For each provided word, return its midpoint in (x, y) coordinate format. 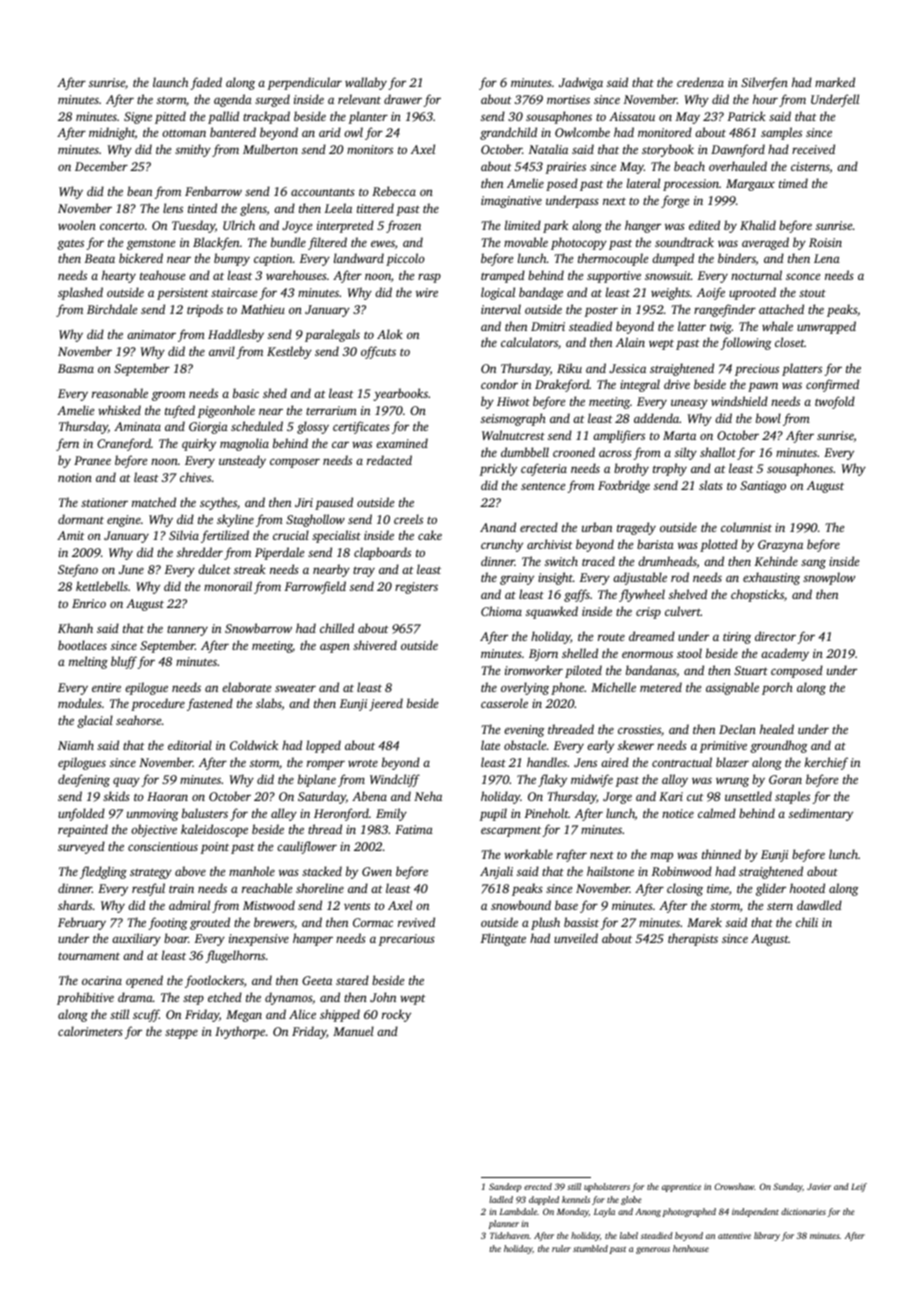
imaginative (511, 202)
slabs (269, 703)
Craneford (124, 444)
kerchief (826, 763)
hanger (643, 226)
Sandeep (505, 1187)
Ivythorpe (240, 1032)
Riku (569, 368)
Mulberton (270, 149)
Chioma (501, 611)
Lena (827, 258)
